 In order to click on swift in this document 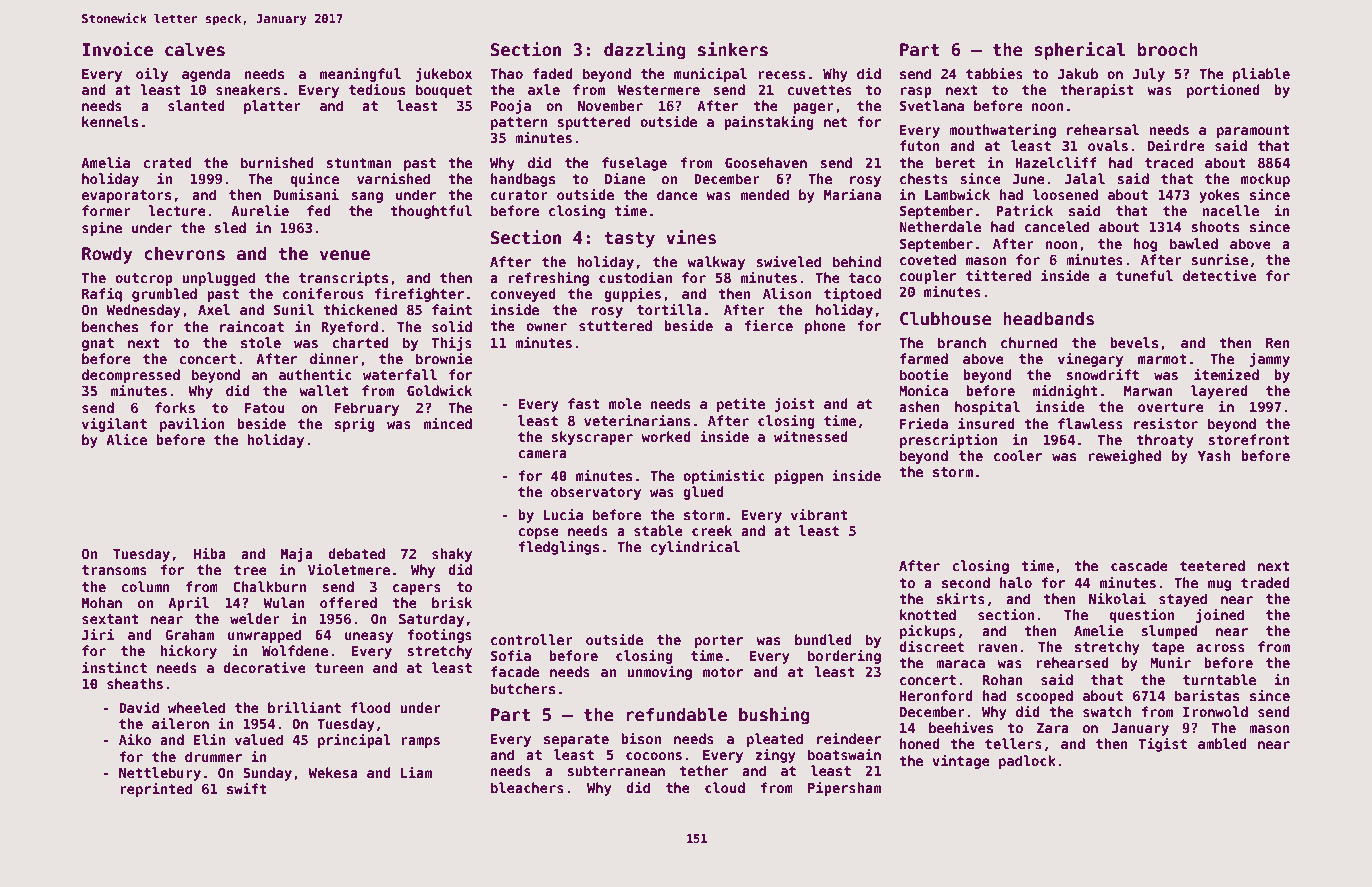, I will do `click(247, 788)`.
